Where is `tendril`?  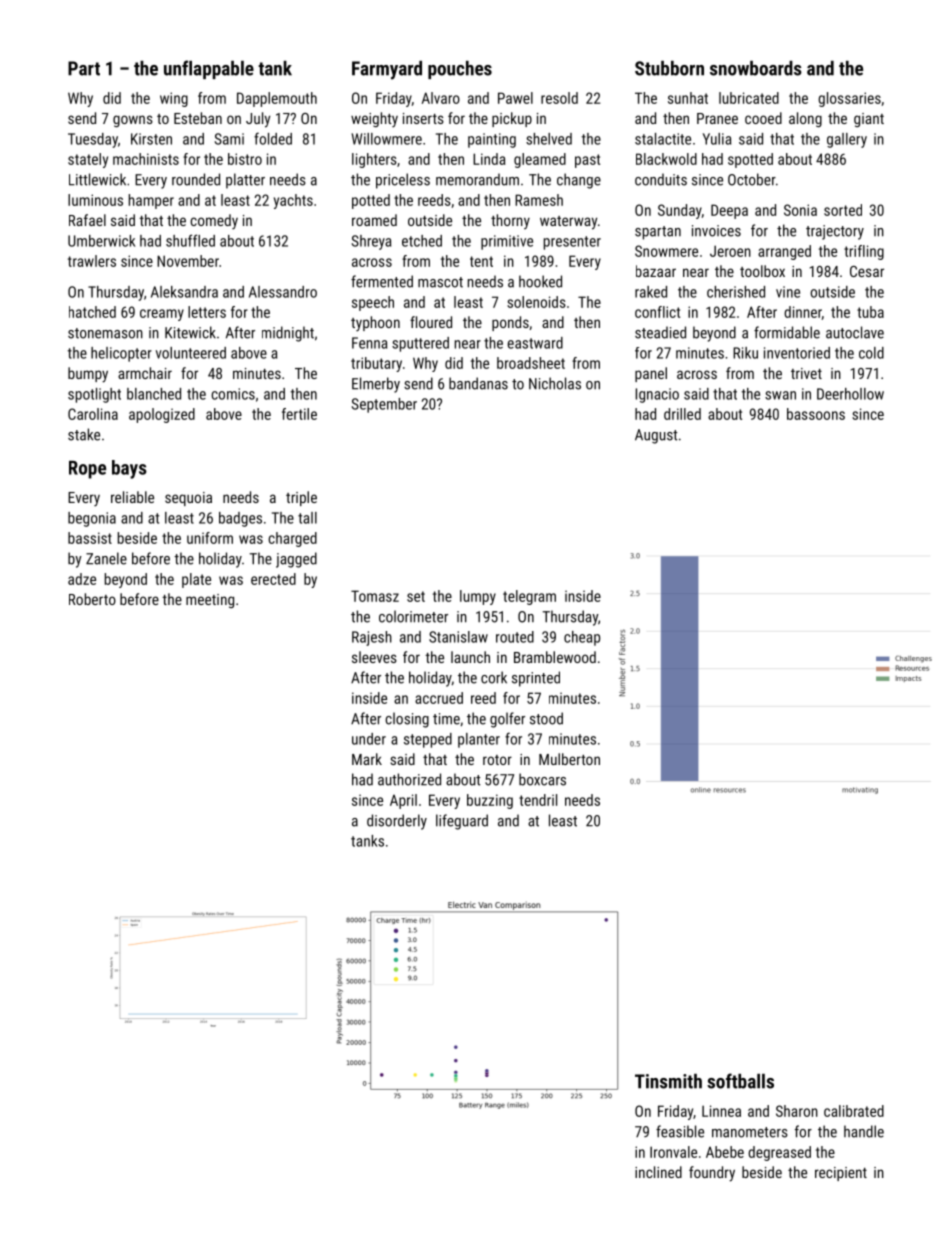
tendril is located at coordinates (538, 800).
